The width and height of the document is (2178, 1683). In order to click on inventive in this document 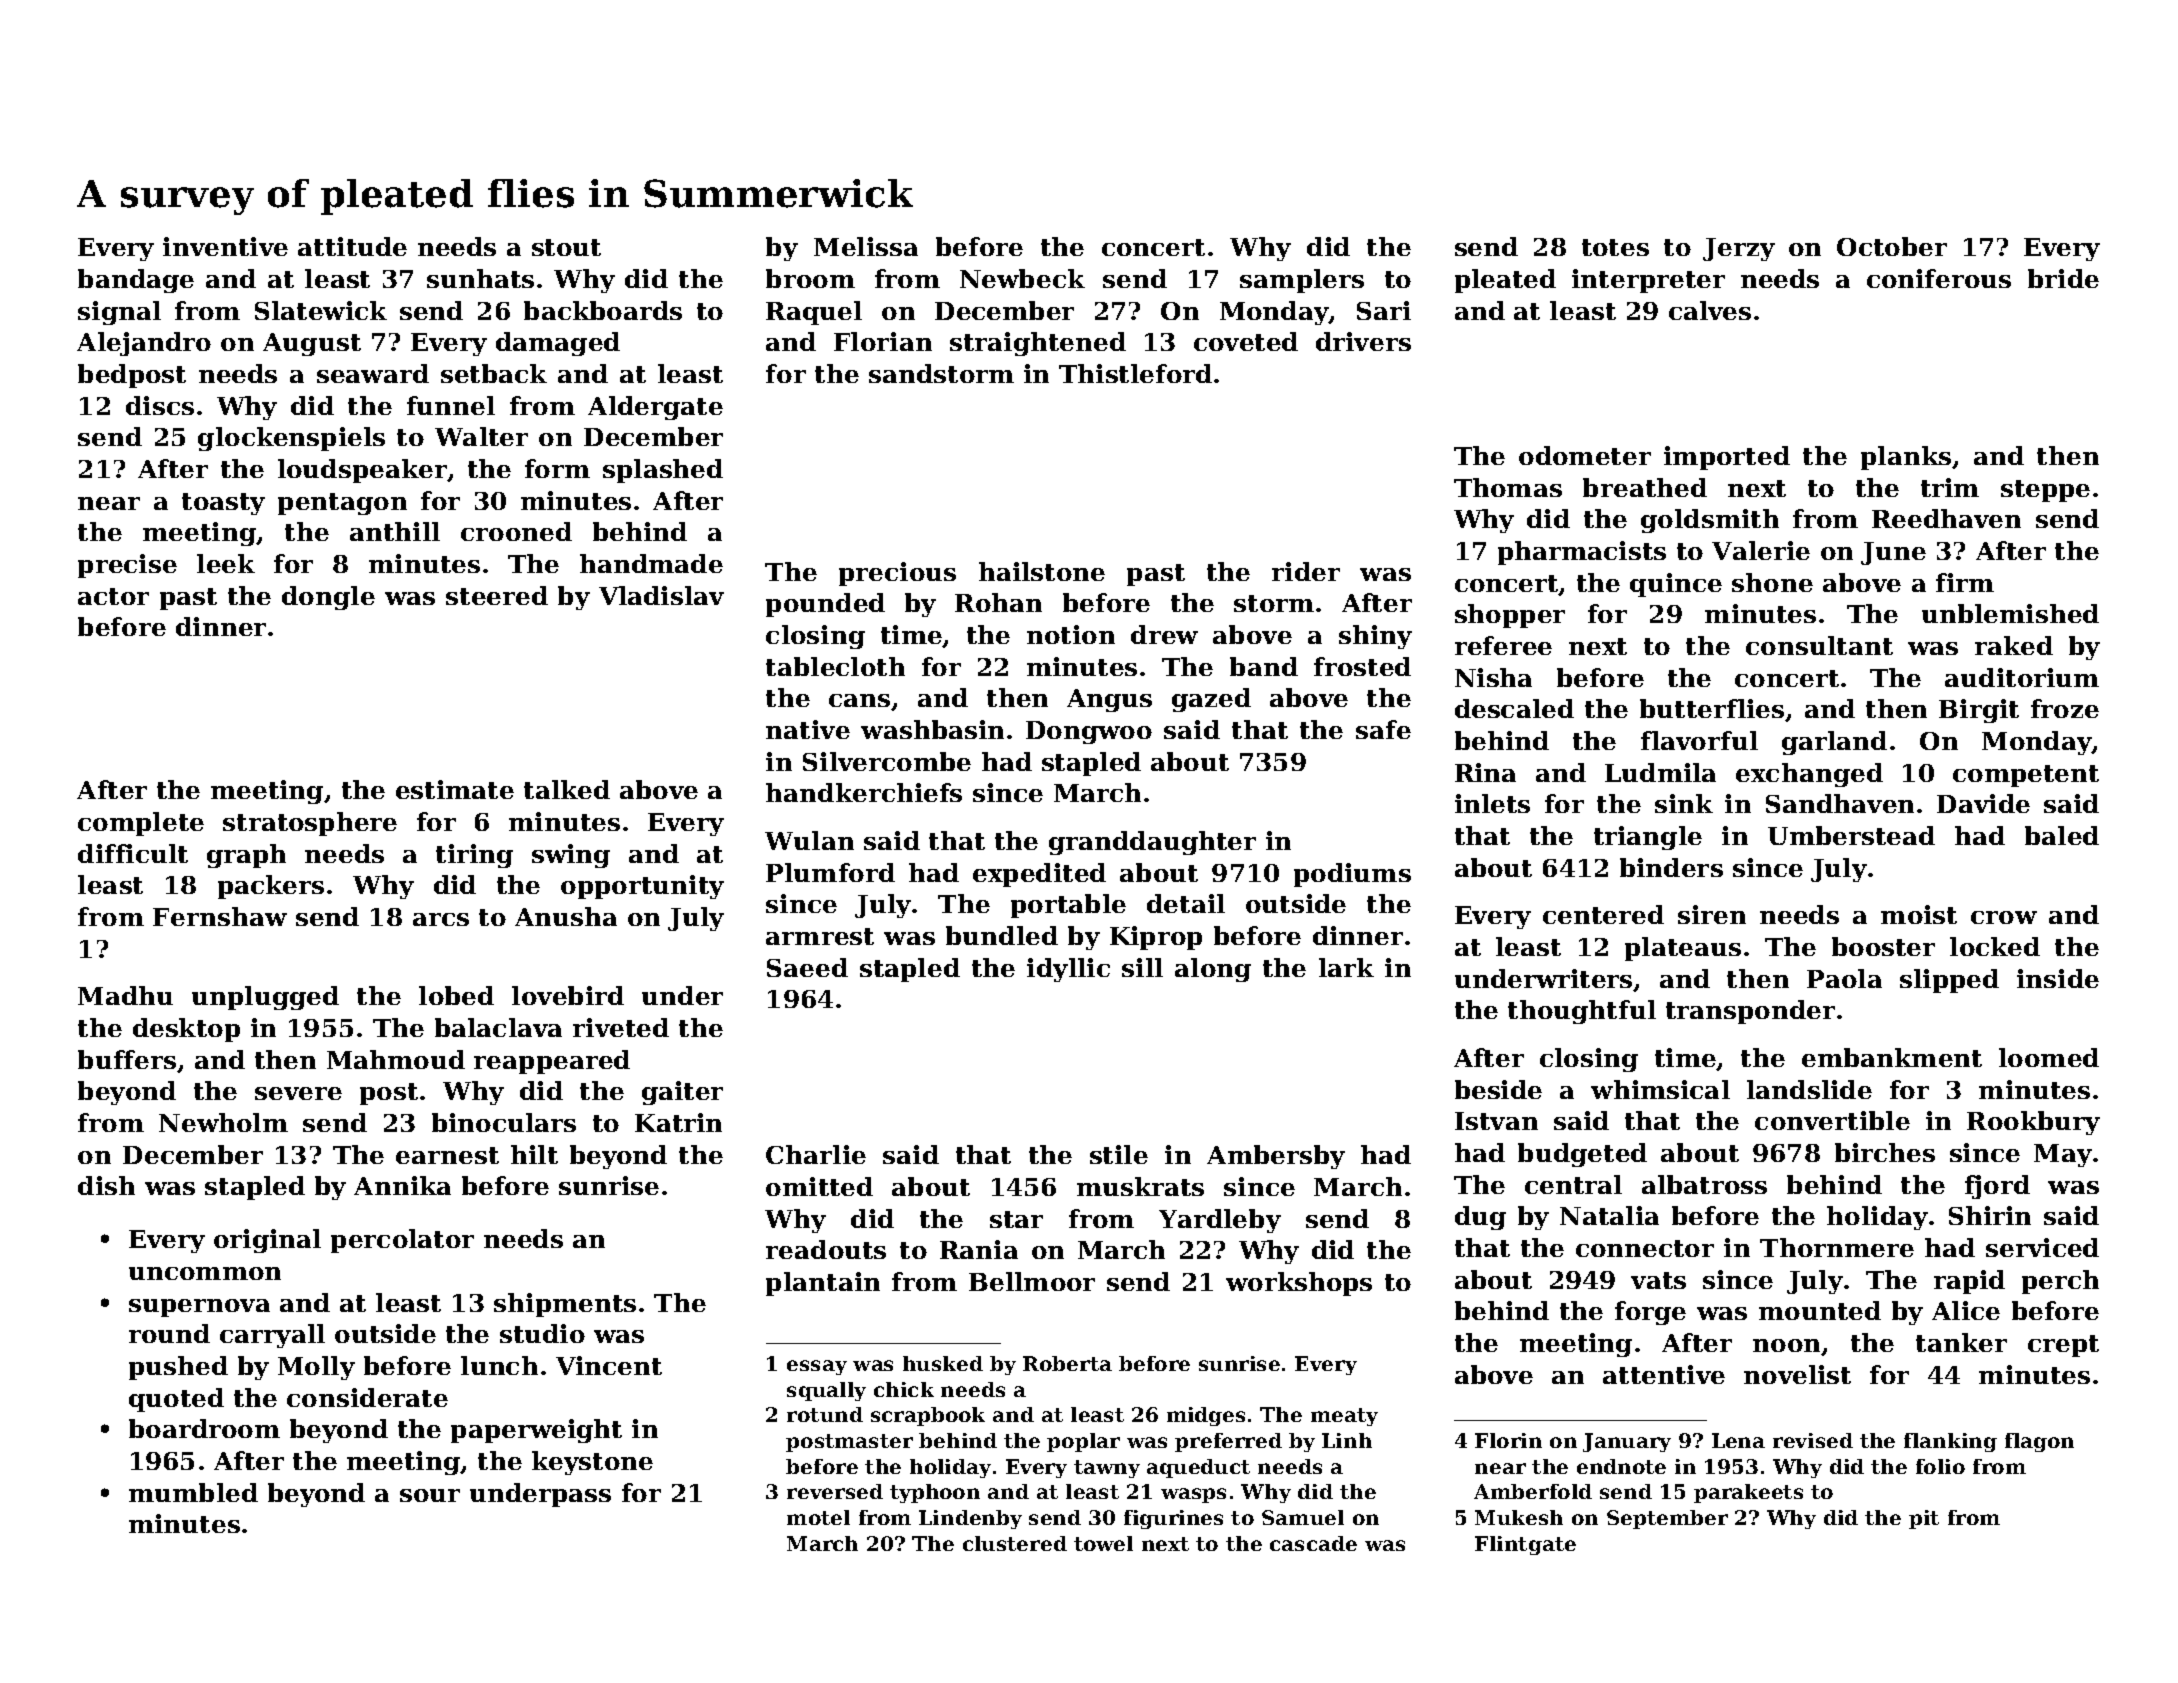, I will do `click(225, 246)`.
